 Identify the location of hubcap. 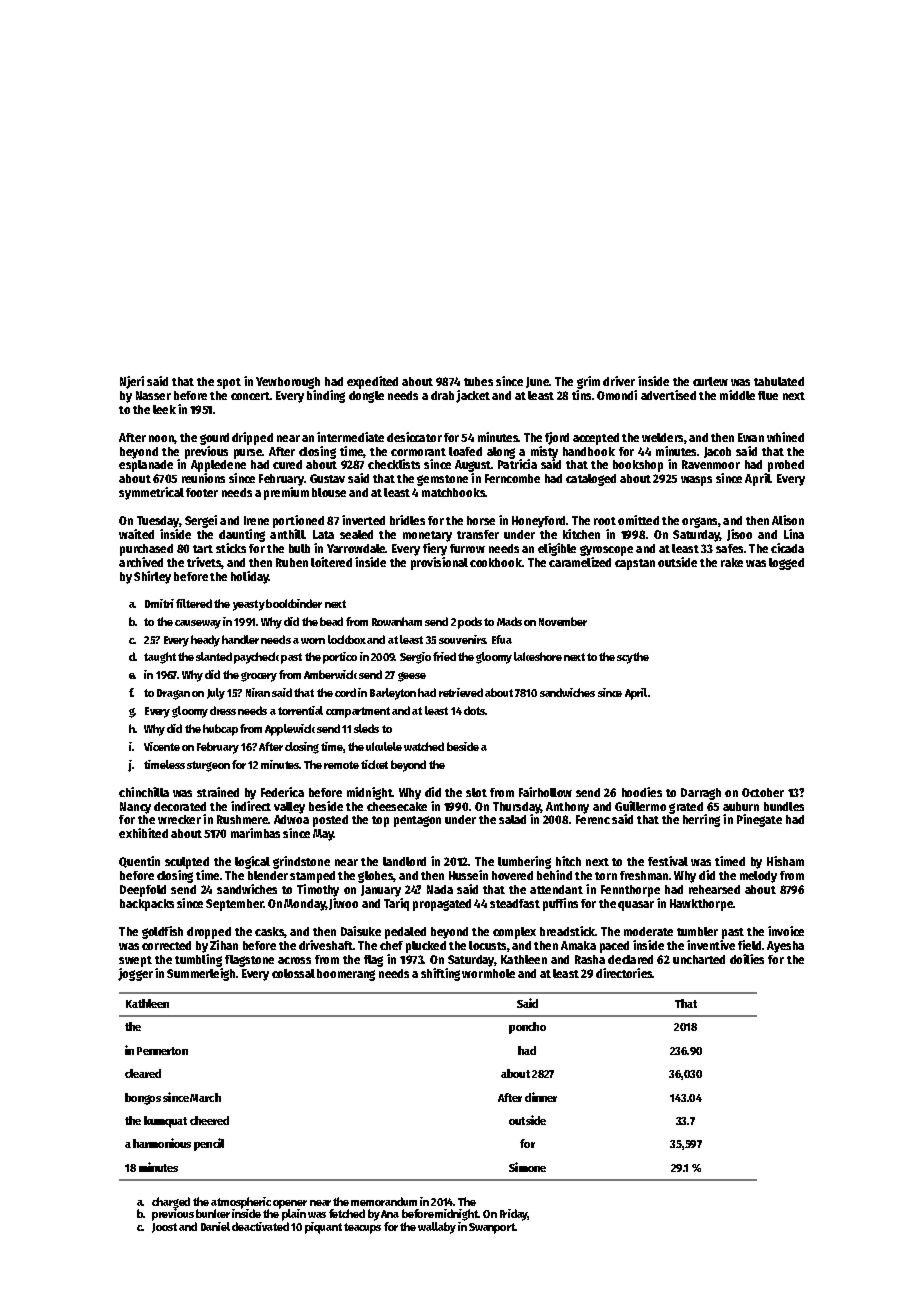
(220, 730).
